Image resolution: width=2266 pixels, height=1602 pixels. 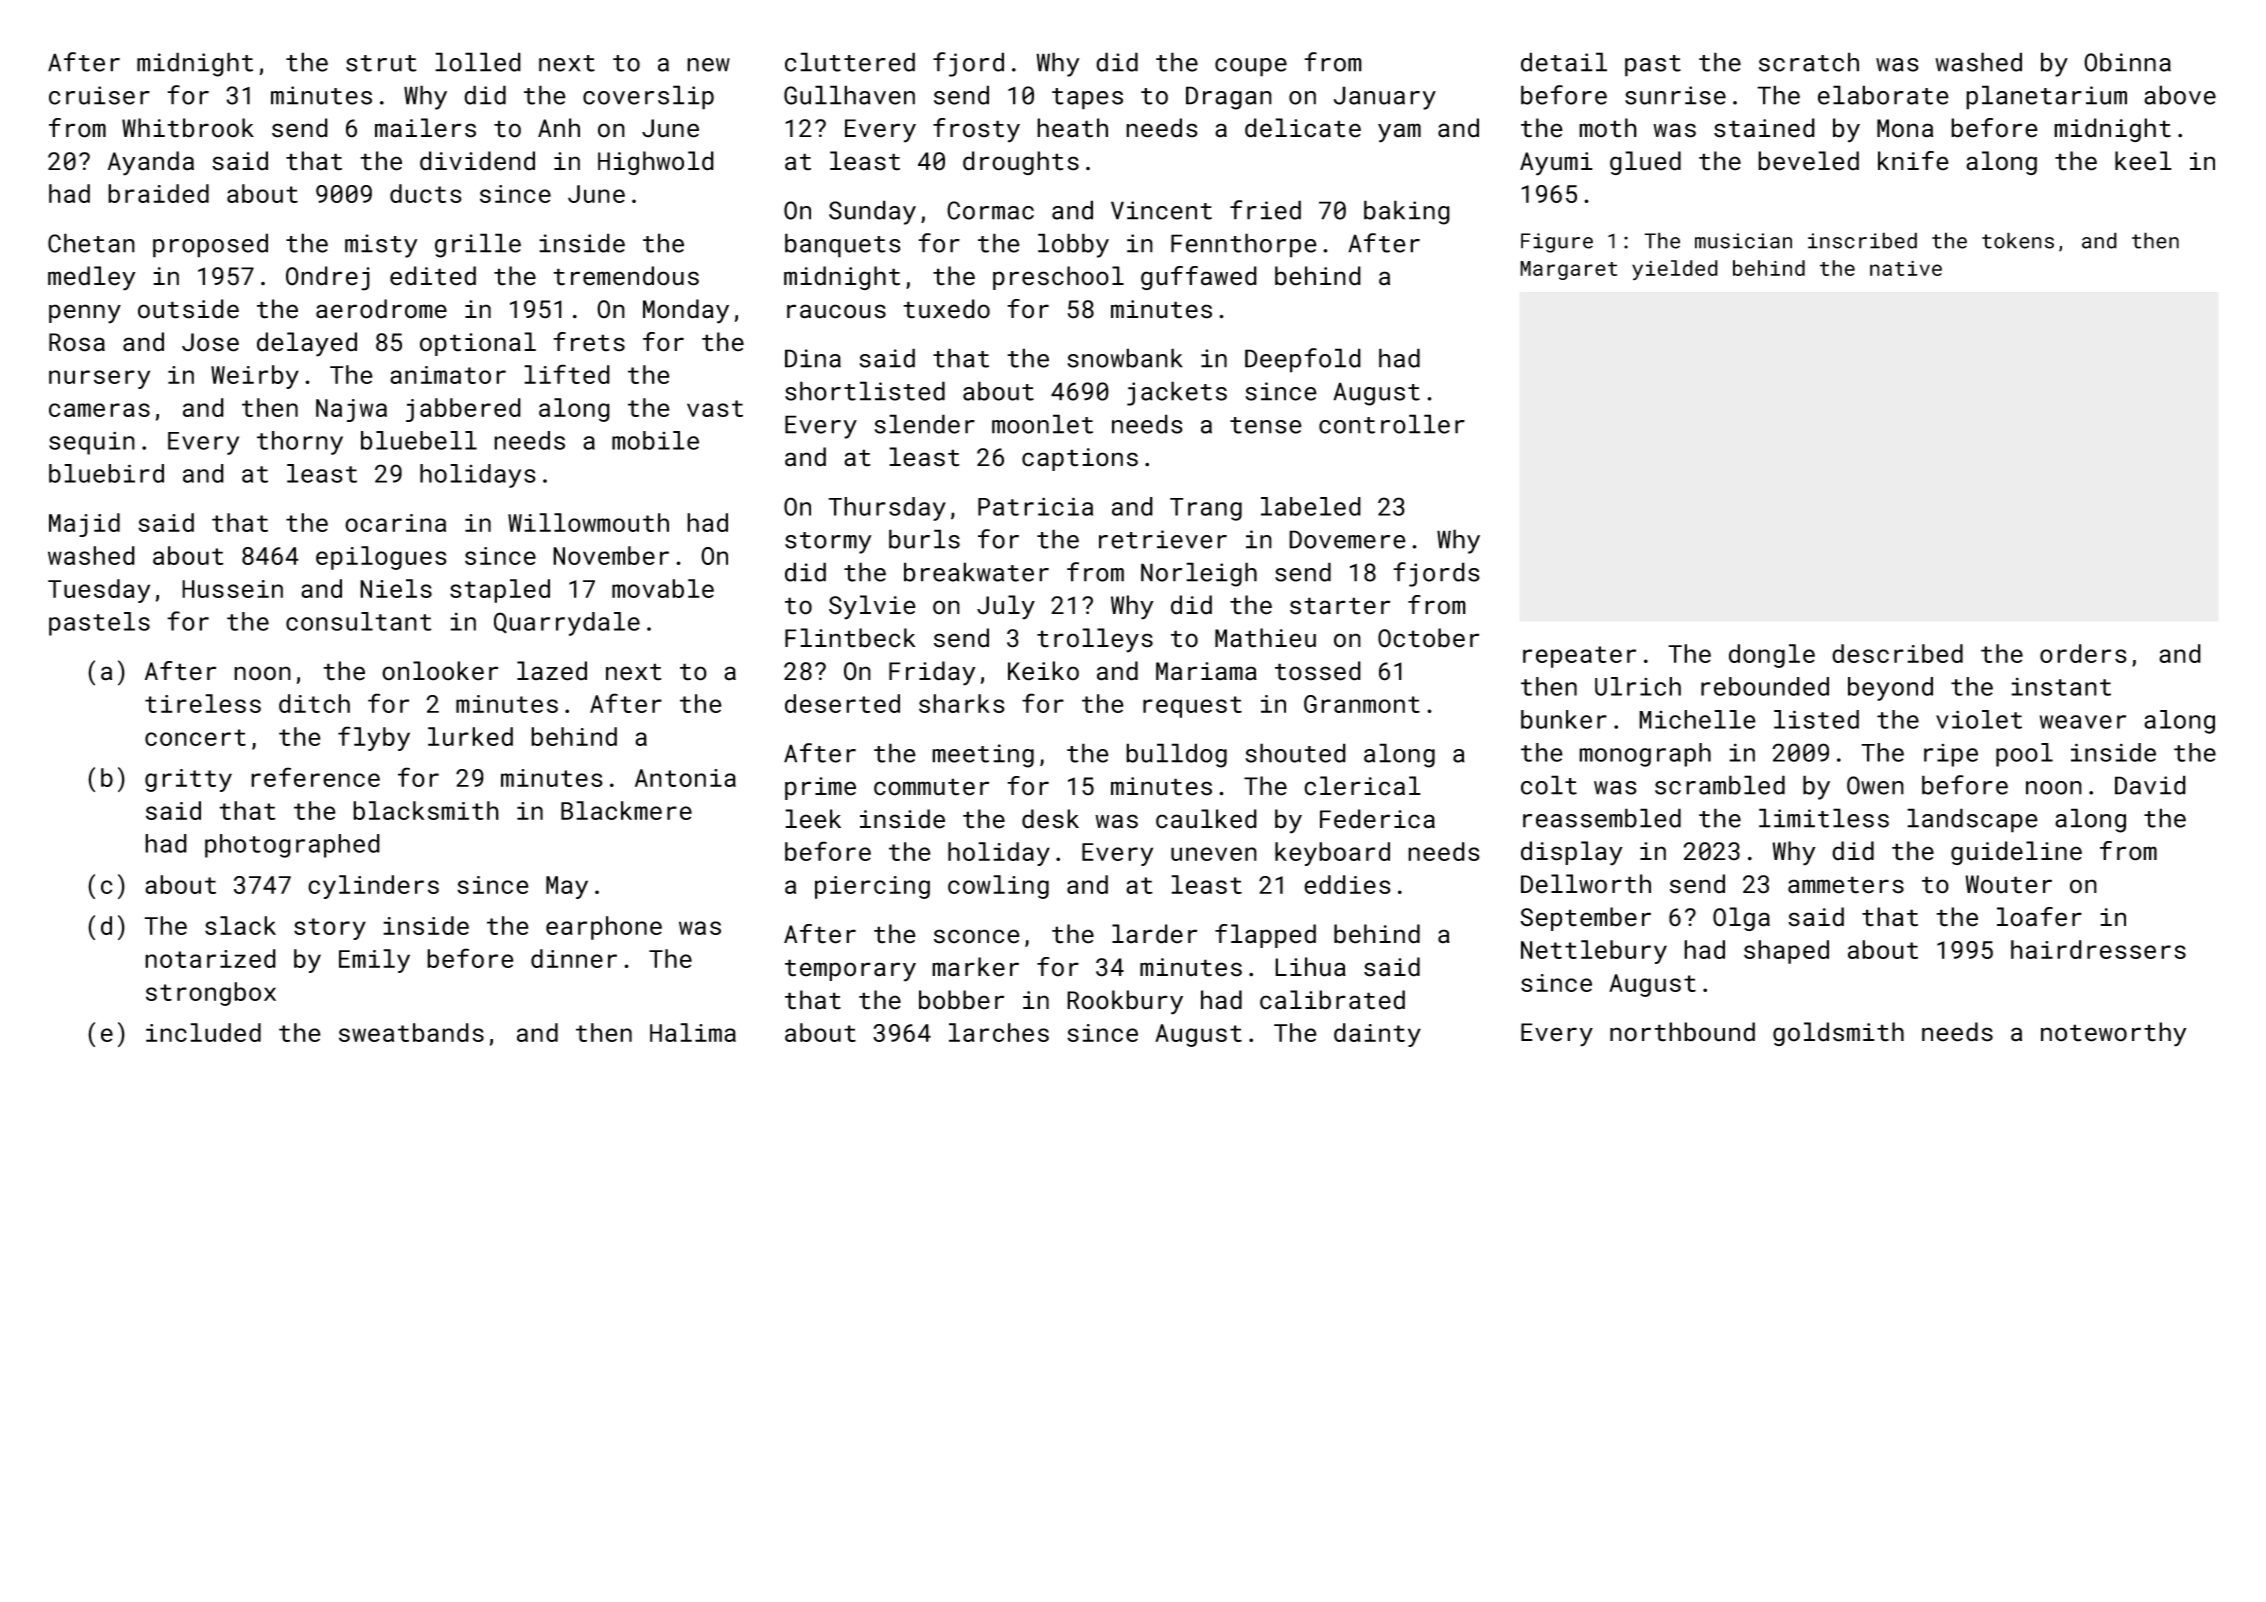 I want to click on droughts, so click(x=1021, y=163).
